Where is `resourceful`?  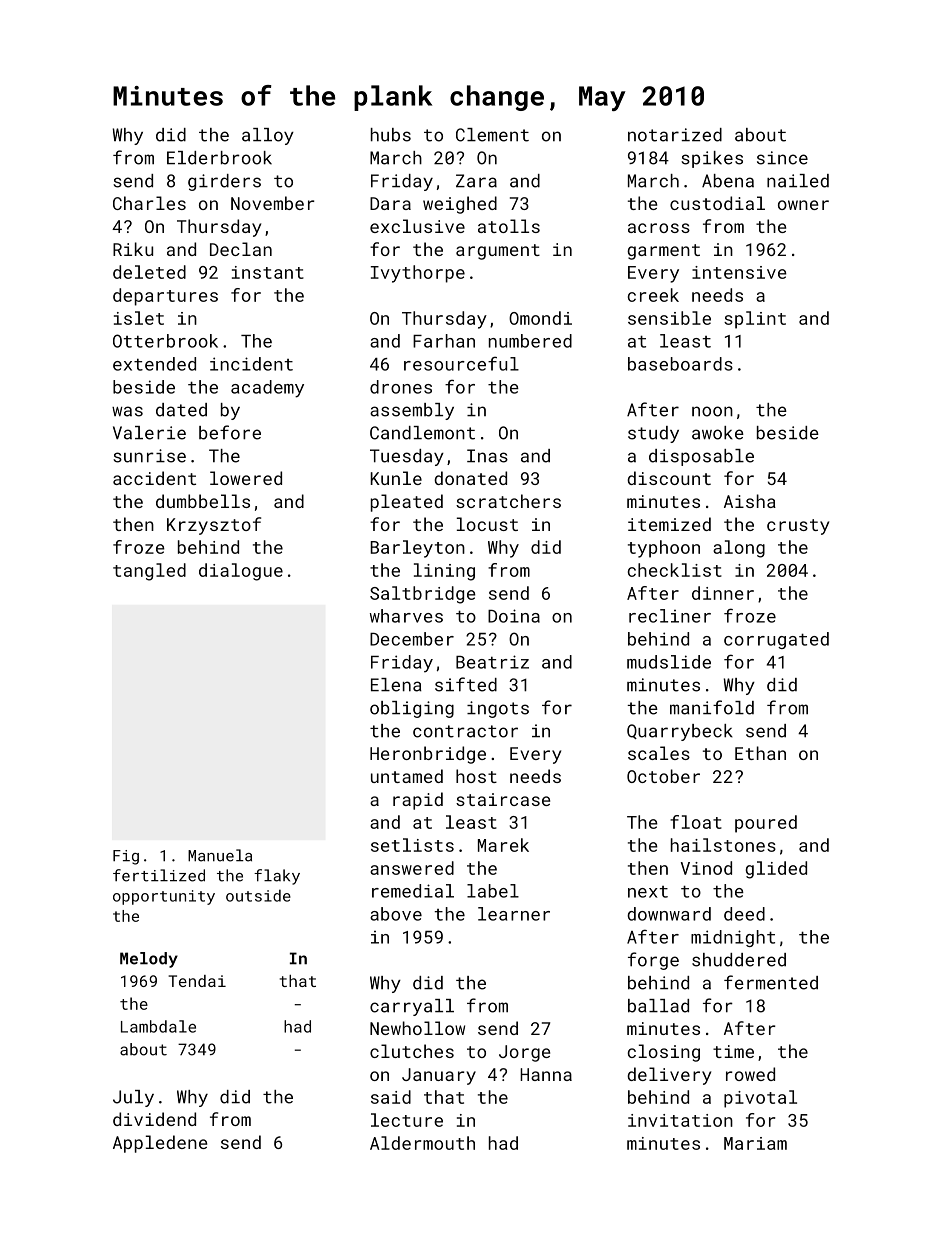 resourceful is located at coordinates (461, 363).
